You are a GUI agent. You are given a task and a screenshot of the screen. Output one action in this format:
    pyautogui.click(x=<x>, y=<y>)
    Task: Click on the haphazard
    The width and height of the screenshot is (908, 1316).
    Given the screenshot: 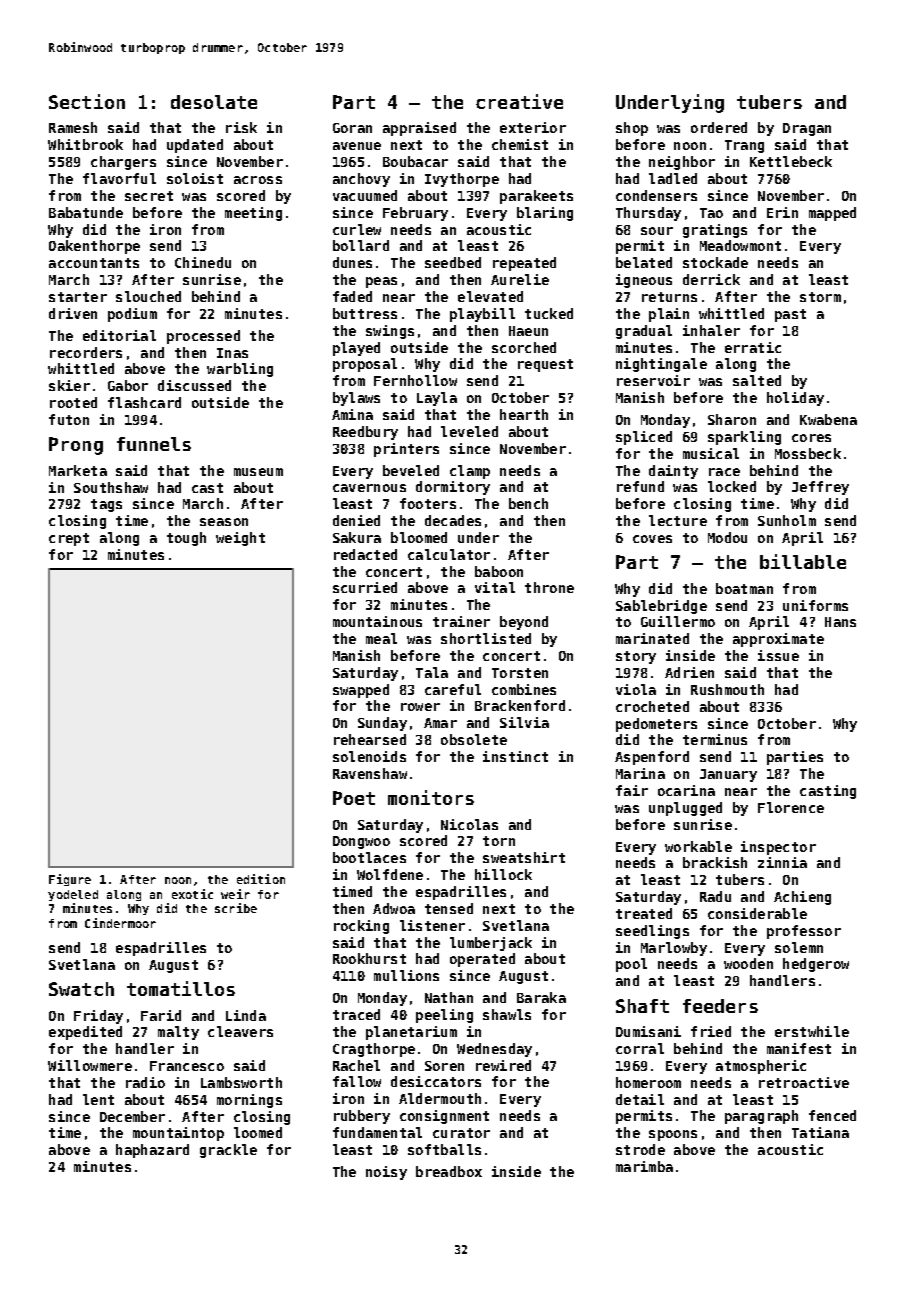 What is the action you would take?
    pyautogui.click(x=152, y=1151)
